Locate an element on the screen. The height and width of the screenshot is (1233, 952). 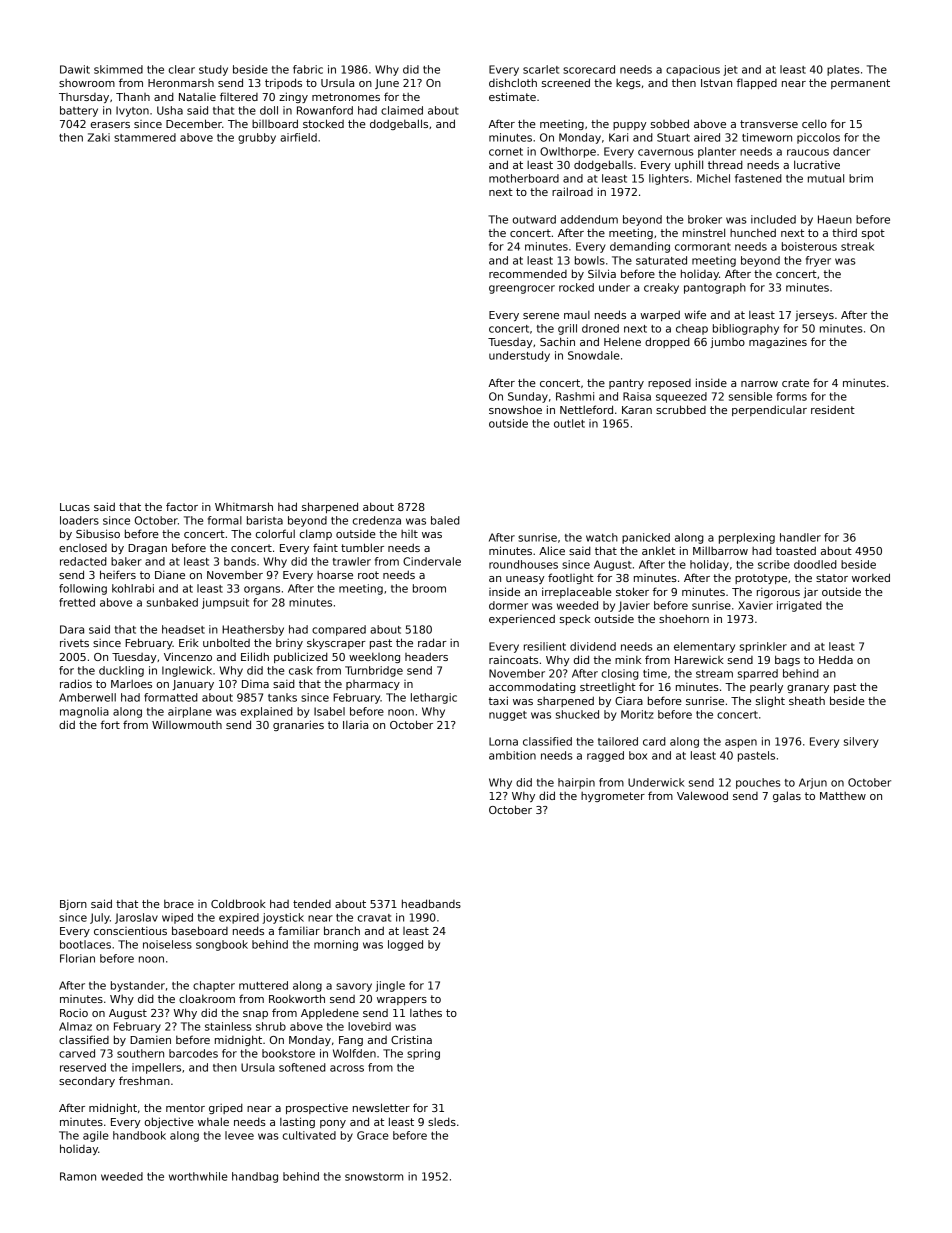
silvery is located at coordinates (861, 742).
